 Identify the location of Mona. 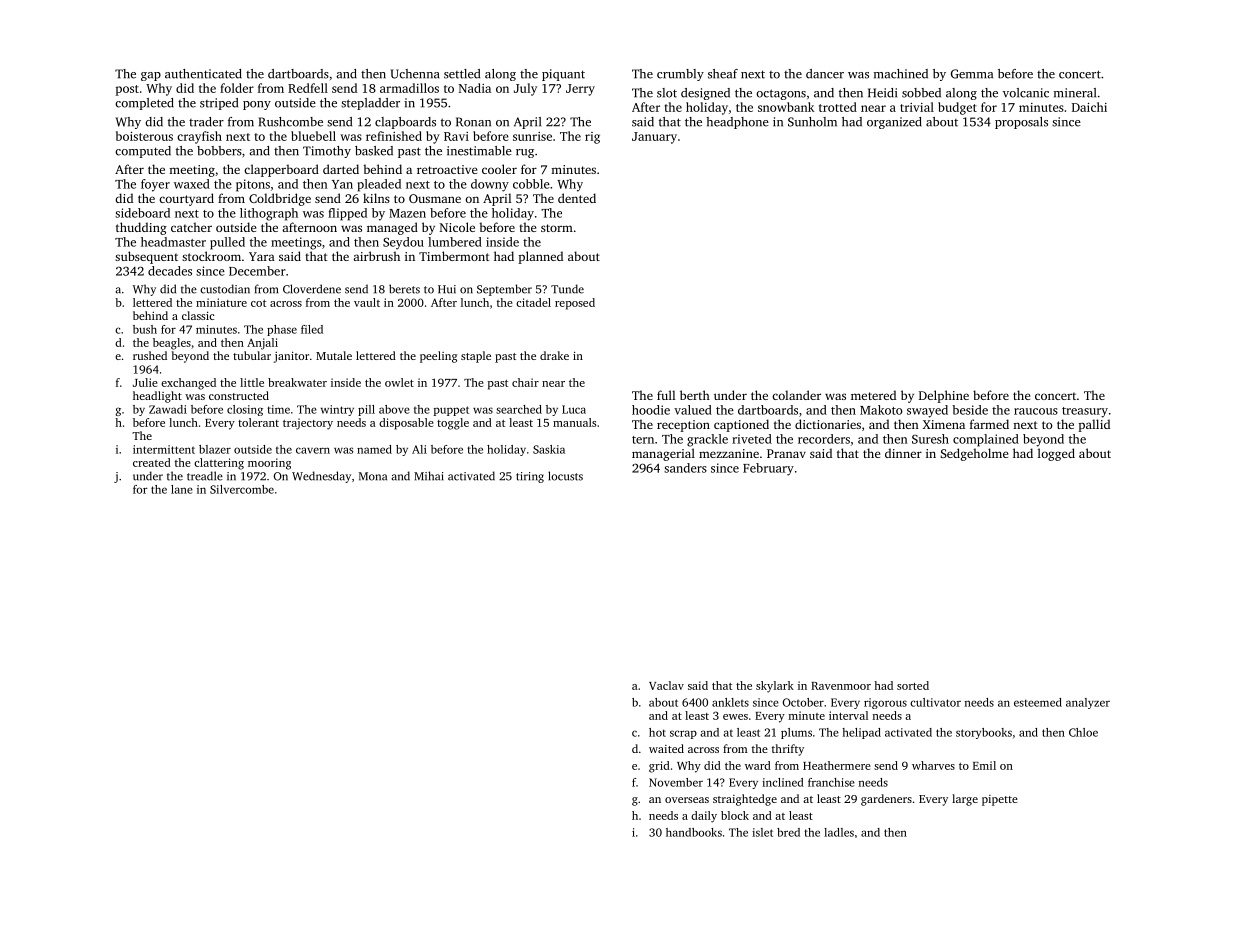
(373, 476).
